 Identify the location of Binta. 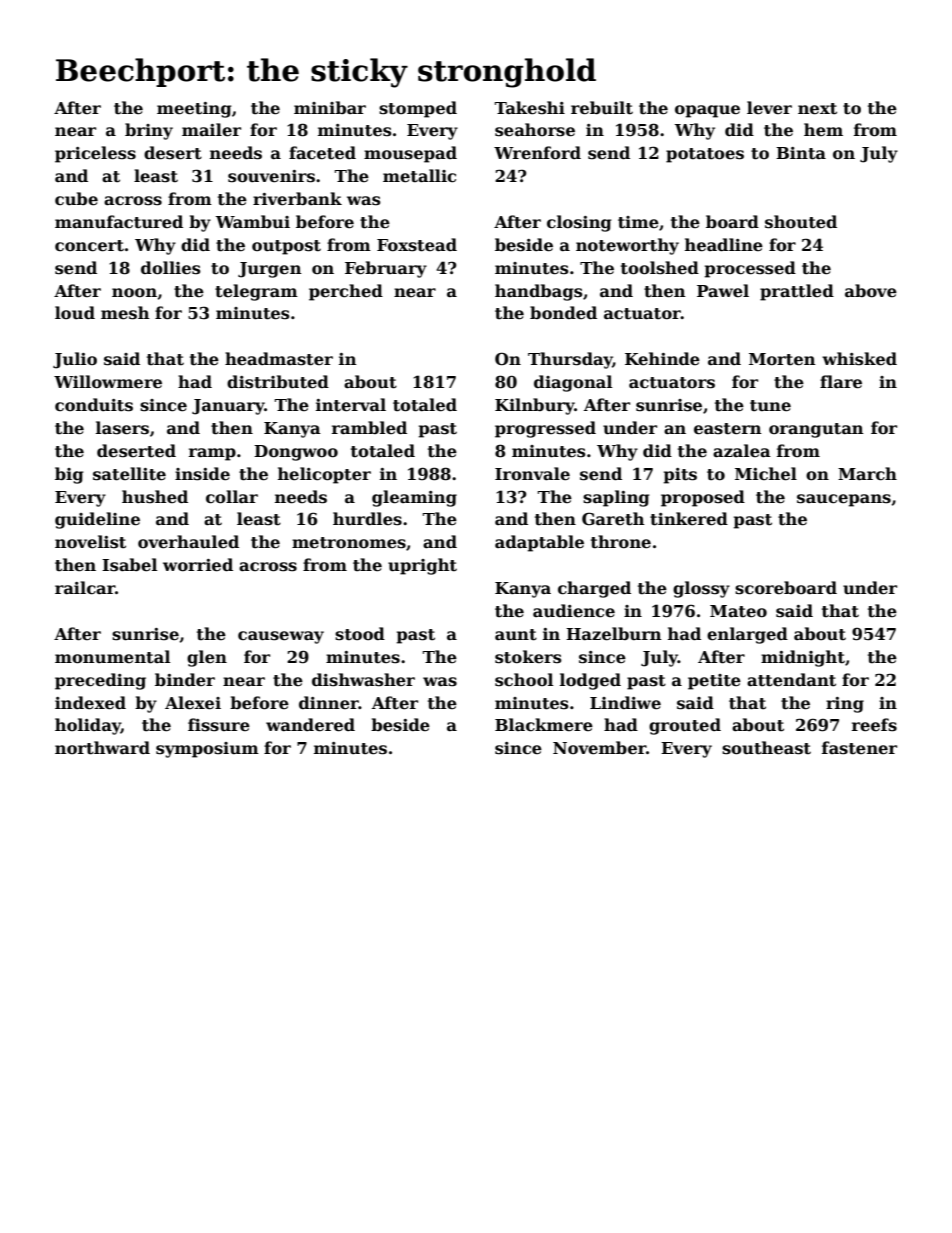
(801, 153).
